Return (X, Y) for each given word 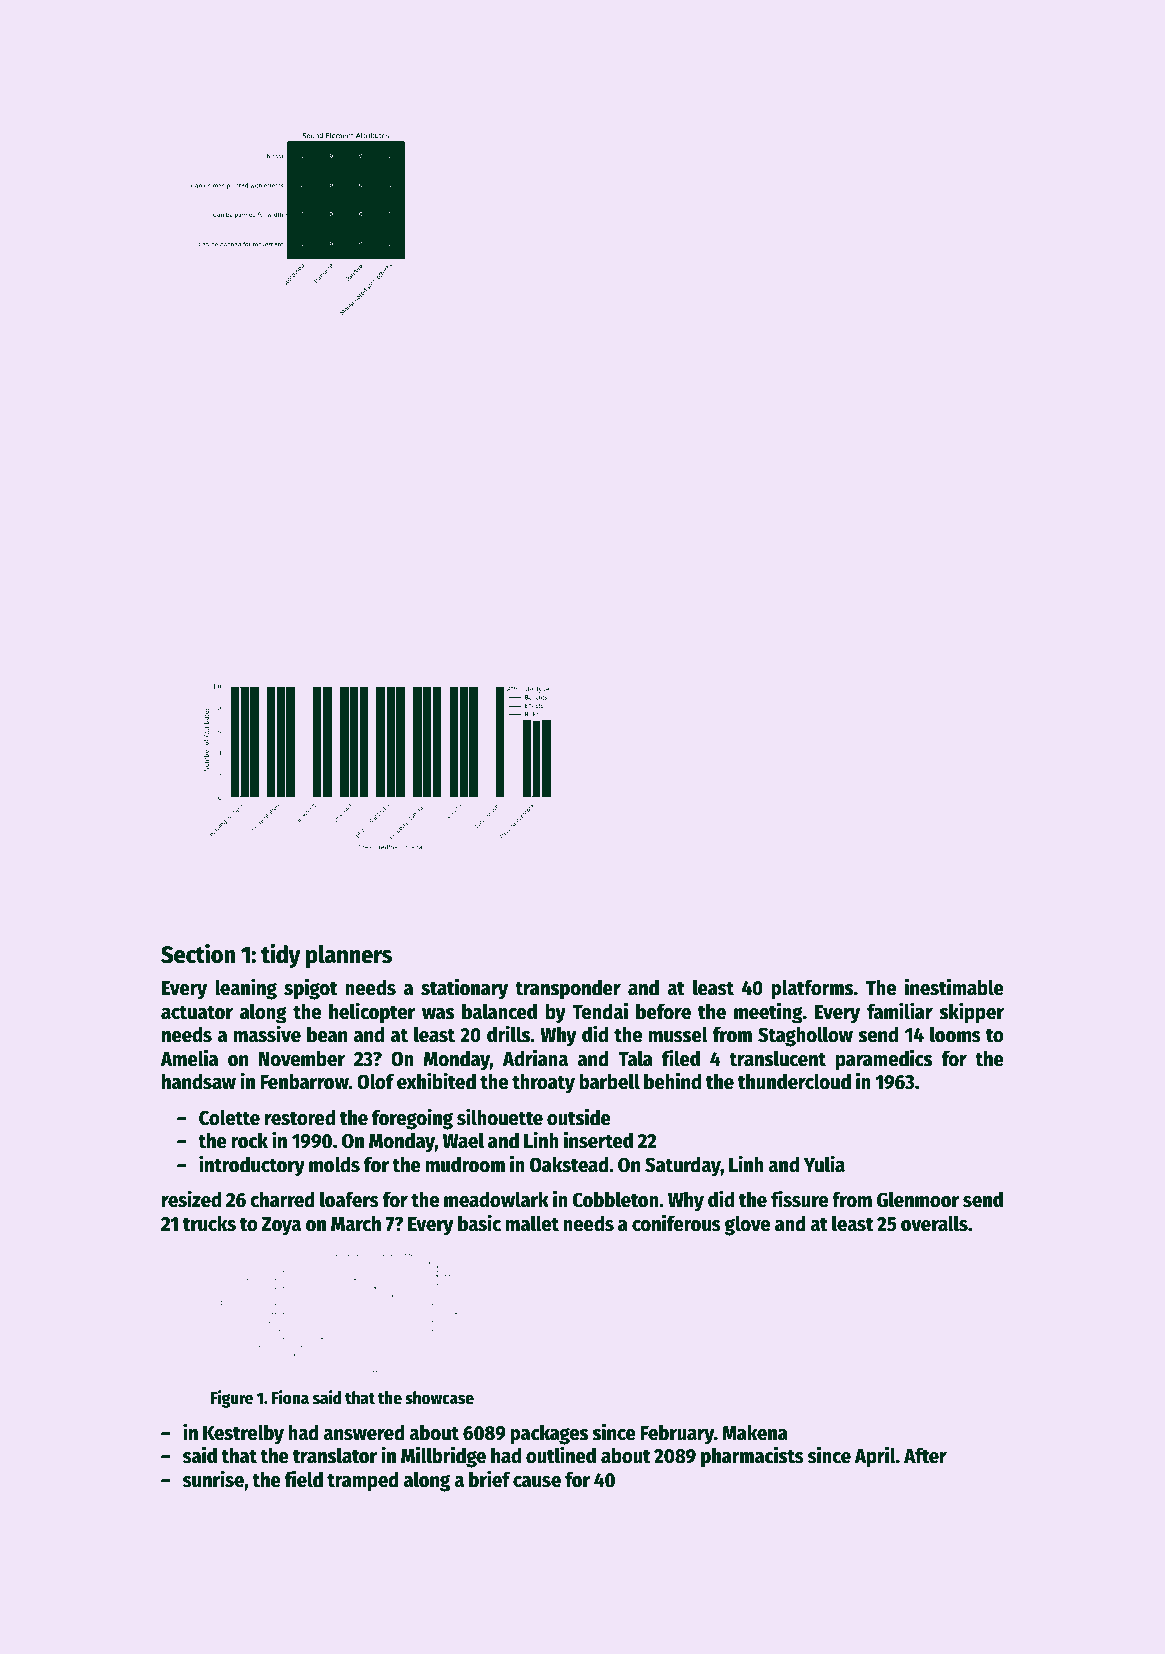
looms (955, 1035)
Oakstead (569, 1164)
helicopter (372, 1013)
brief (489, 1479)
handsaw (199, 1082)
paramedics (884, 1060)
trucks (209, 1223)
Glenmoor (918, 1200)
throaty (543, 1083)
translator (335, 1456)
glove (747, 1225)
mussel (678, 1034)
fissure (799, 1199)
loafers (349, 1199)
